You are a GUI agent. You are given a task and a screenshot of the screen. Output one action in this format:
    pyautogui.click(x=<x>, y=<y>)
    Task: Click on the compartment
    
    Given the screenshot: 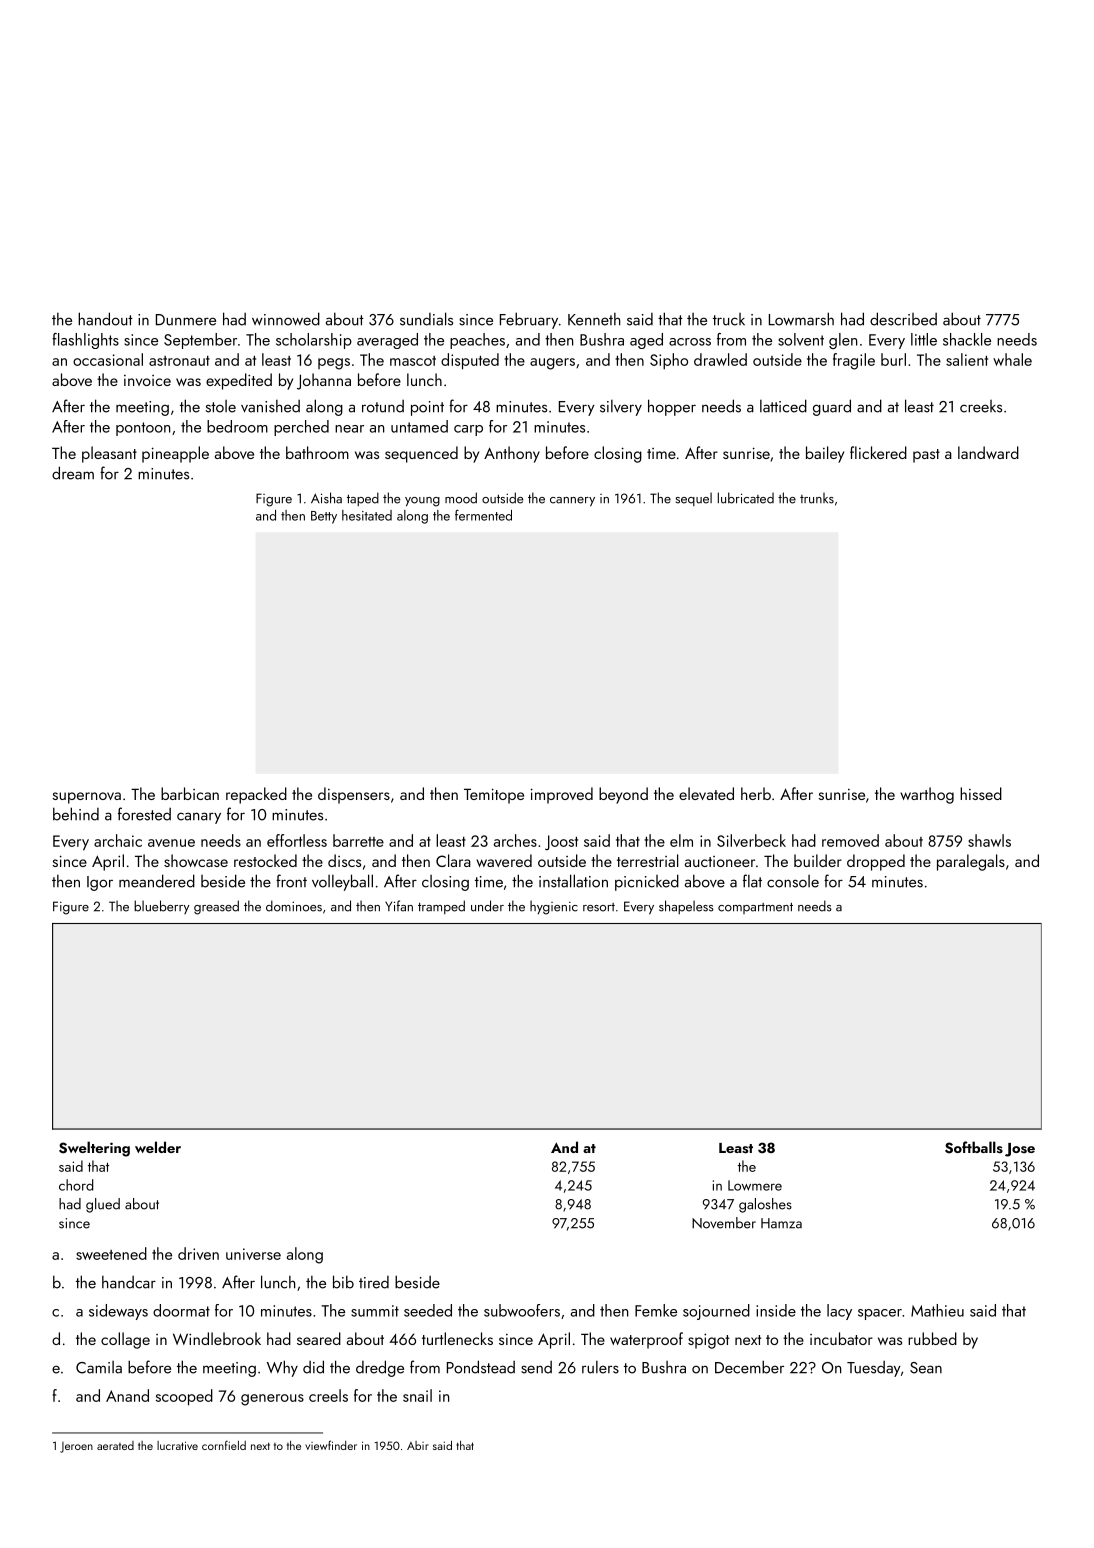 What is the action you would take?
    pyautogui.click(x=755, y=908)
